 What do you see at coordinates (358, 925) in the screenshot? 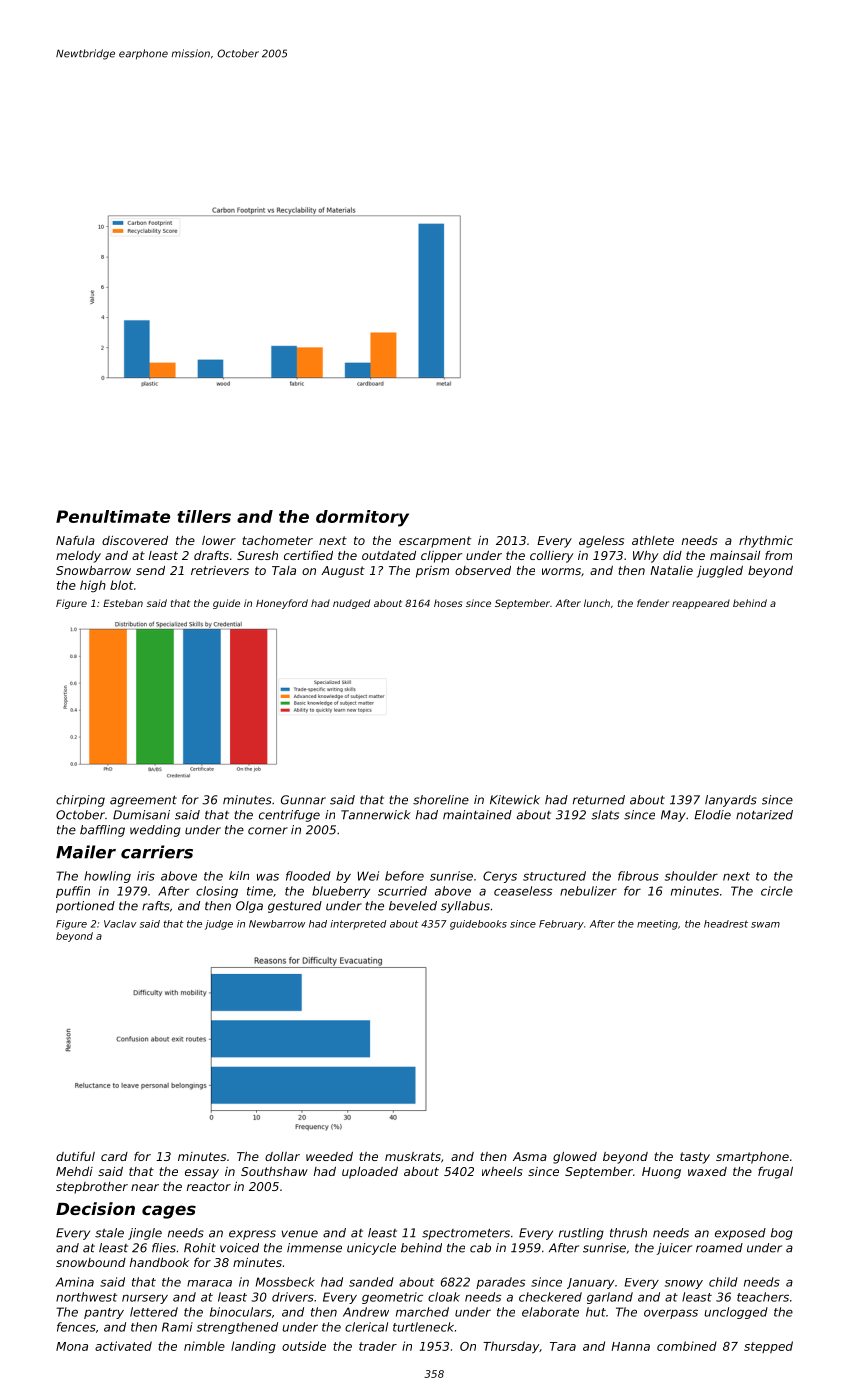
I see `interpreted` at bounding box center [358, 925].
